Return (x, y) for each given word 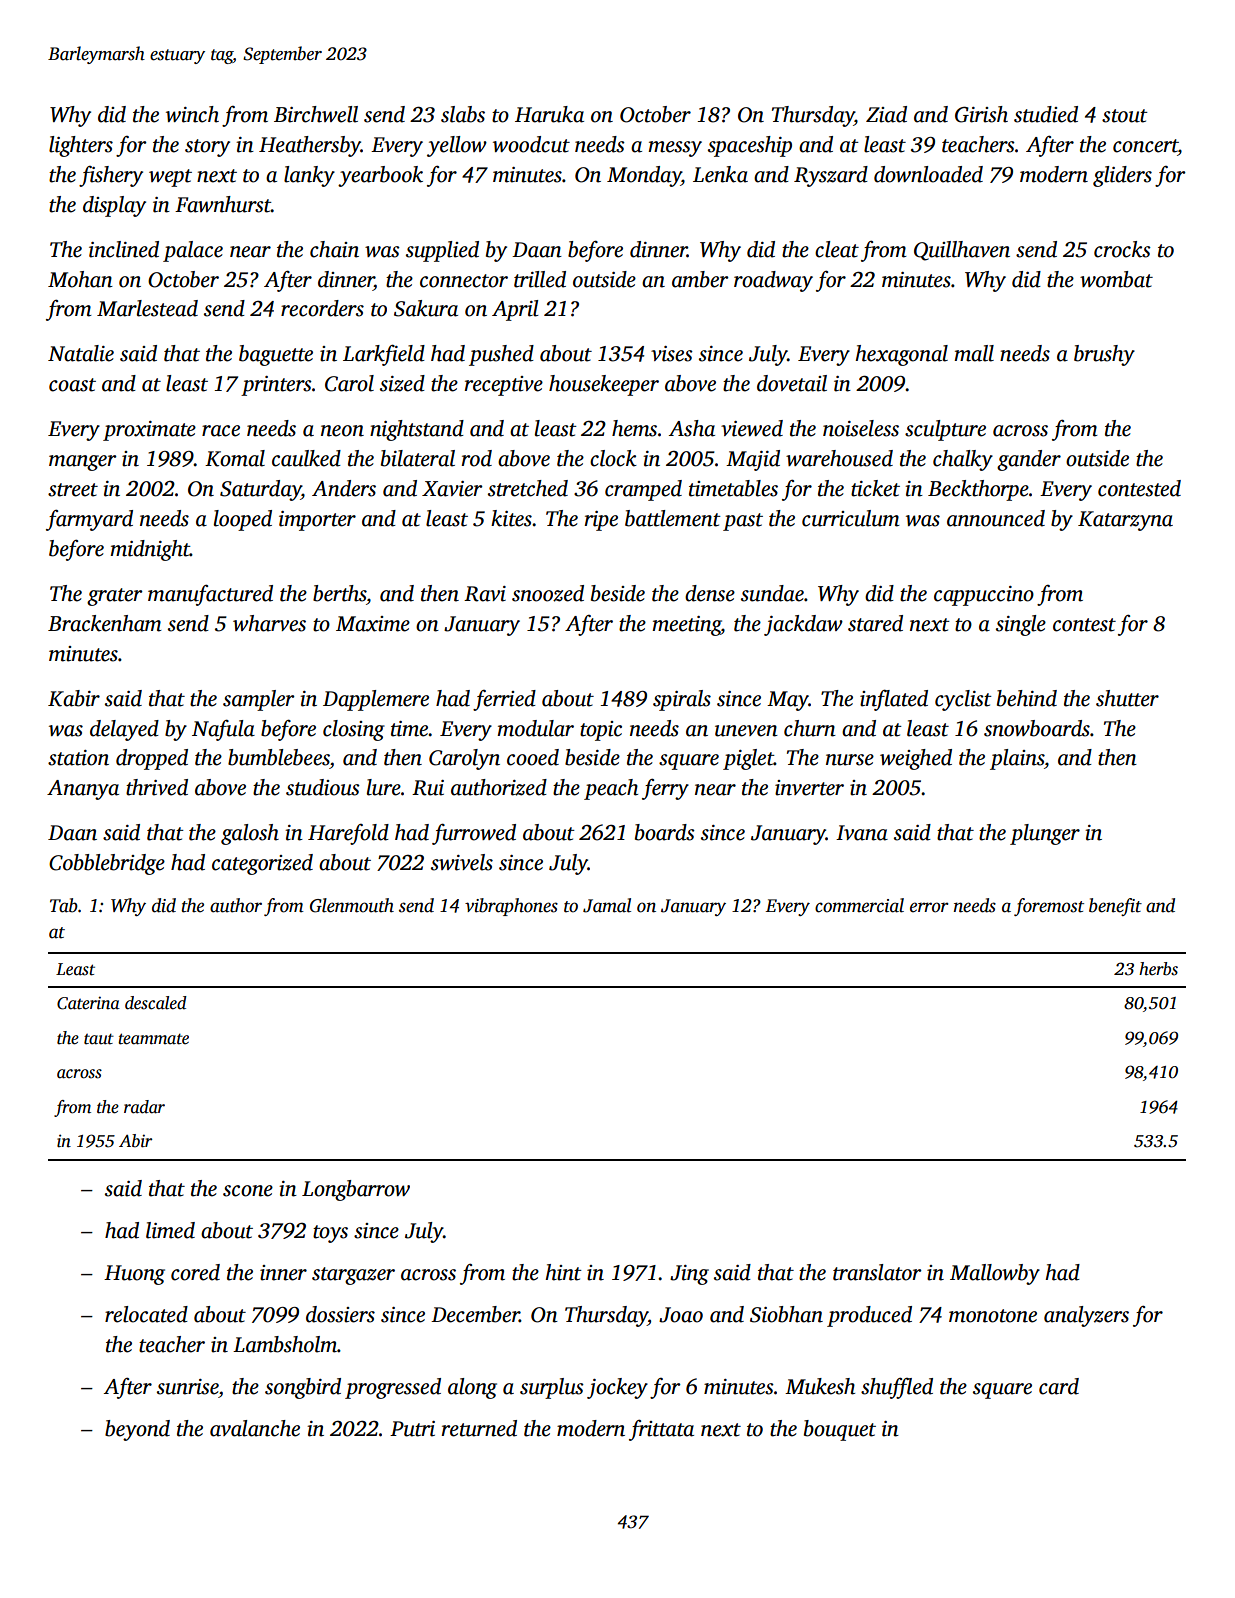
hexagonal (901, 355)
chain (334, 249)
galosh (250, 834)
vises (672, 354)
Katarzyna (1125, 521)
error (929, 907)
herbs (1158, 969)
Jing (689, 1275)
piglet (748, 759)
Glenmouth (352, 905)
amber (700, 279)
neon (342, 431)
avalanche (255, 1428)
